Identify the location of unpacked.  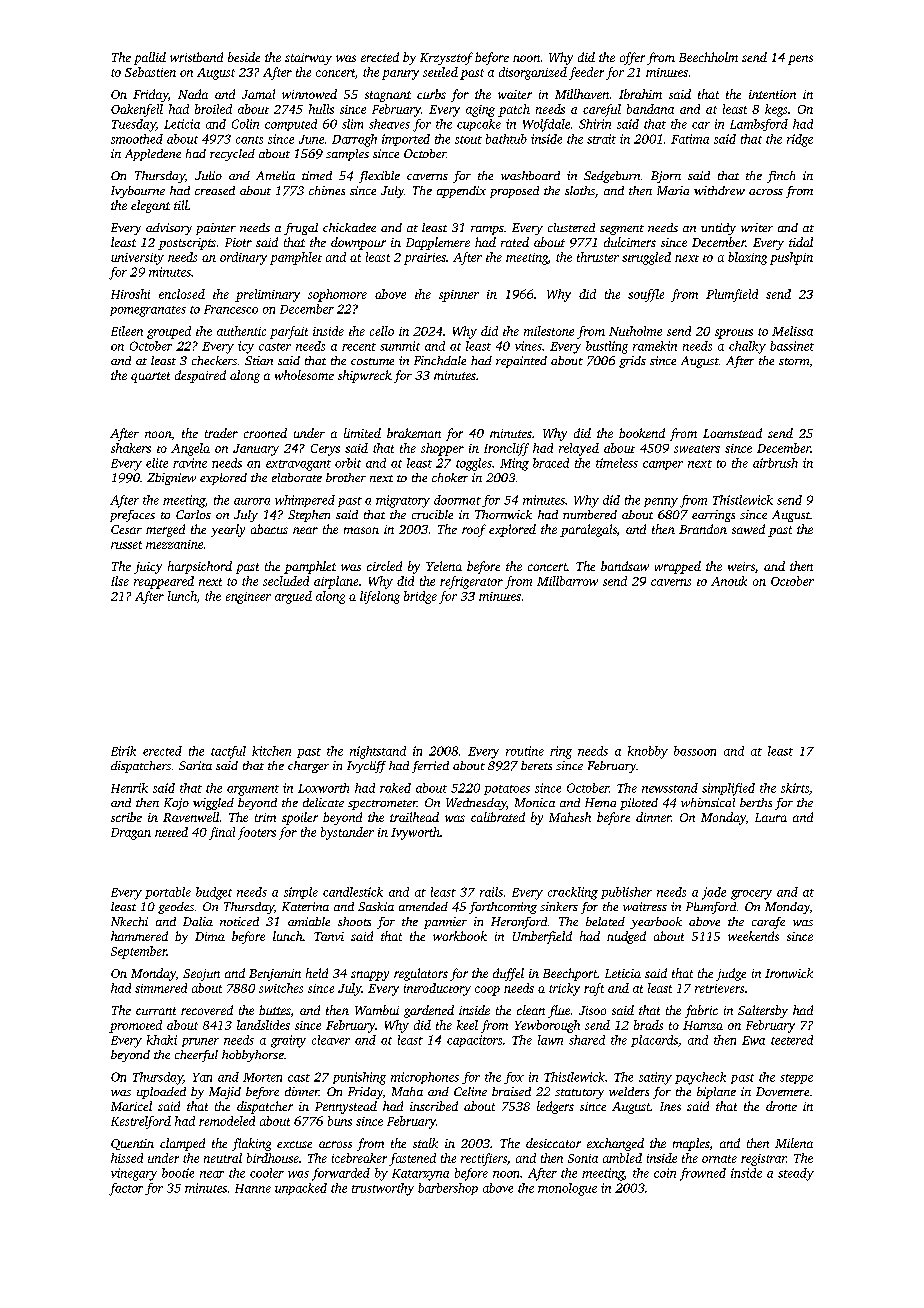
(301, 1189).
